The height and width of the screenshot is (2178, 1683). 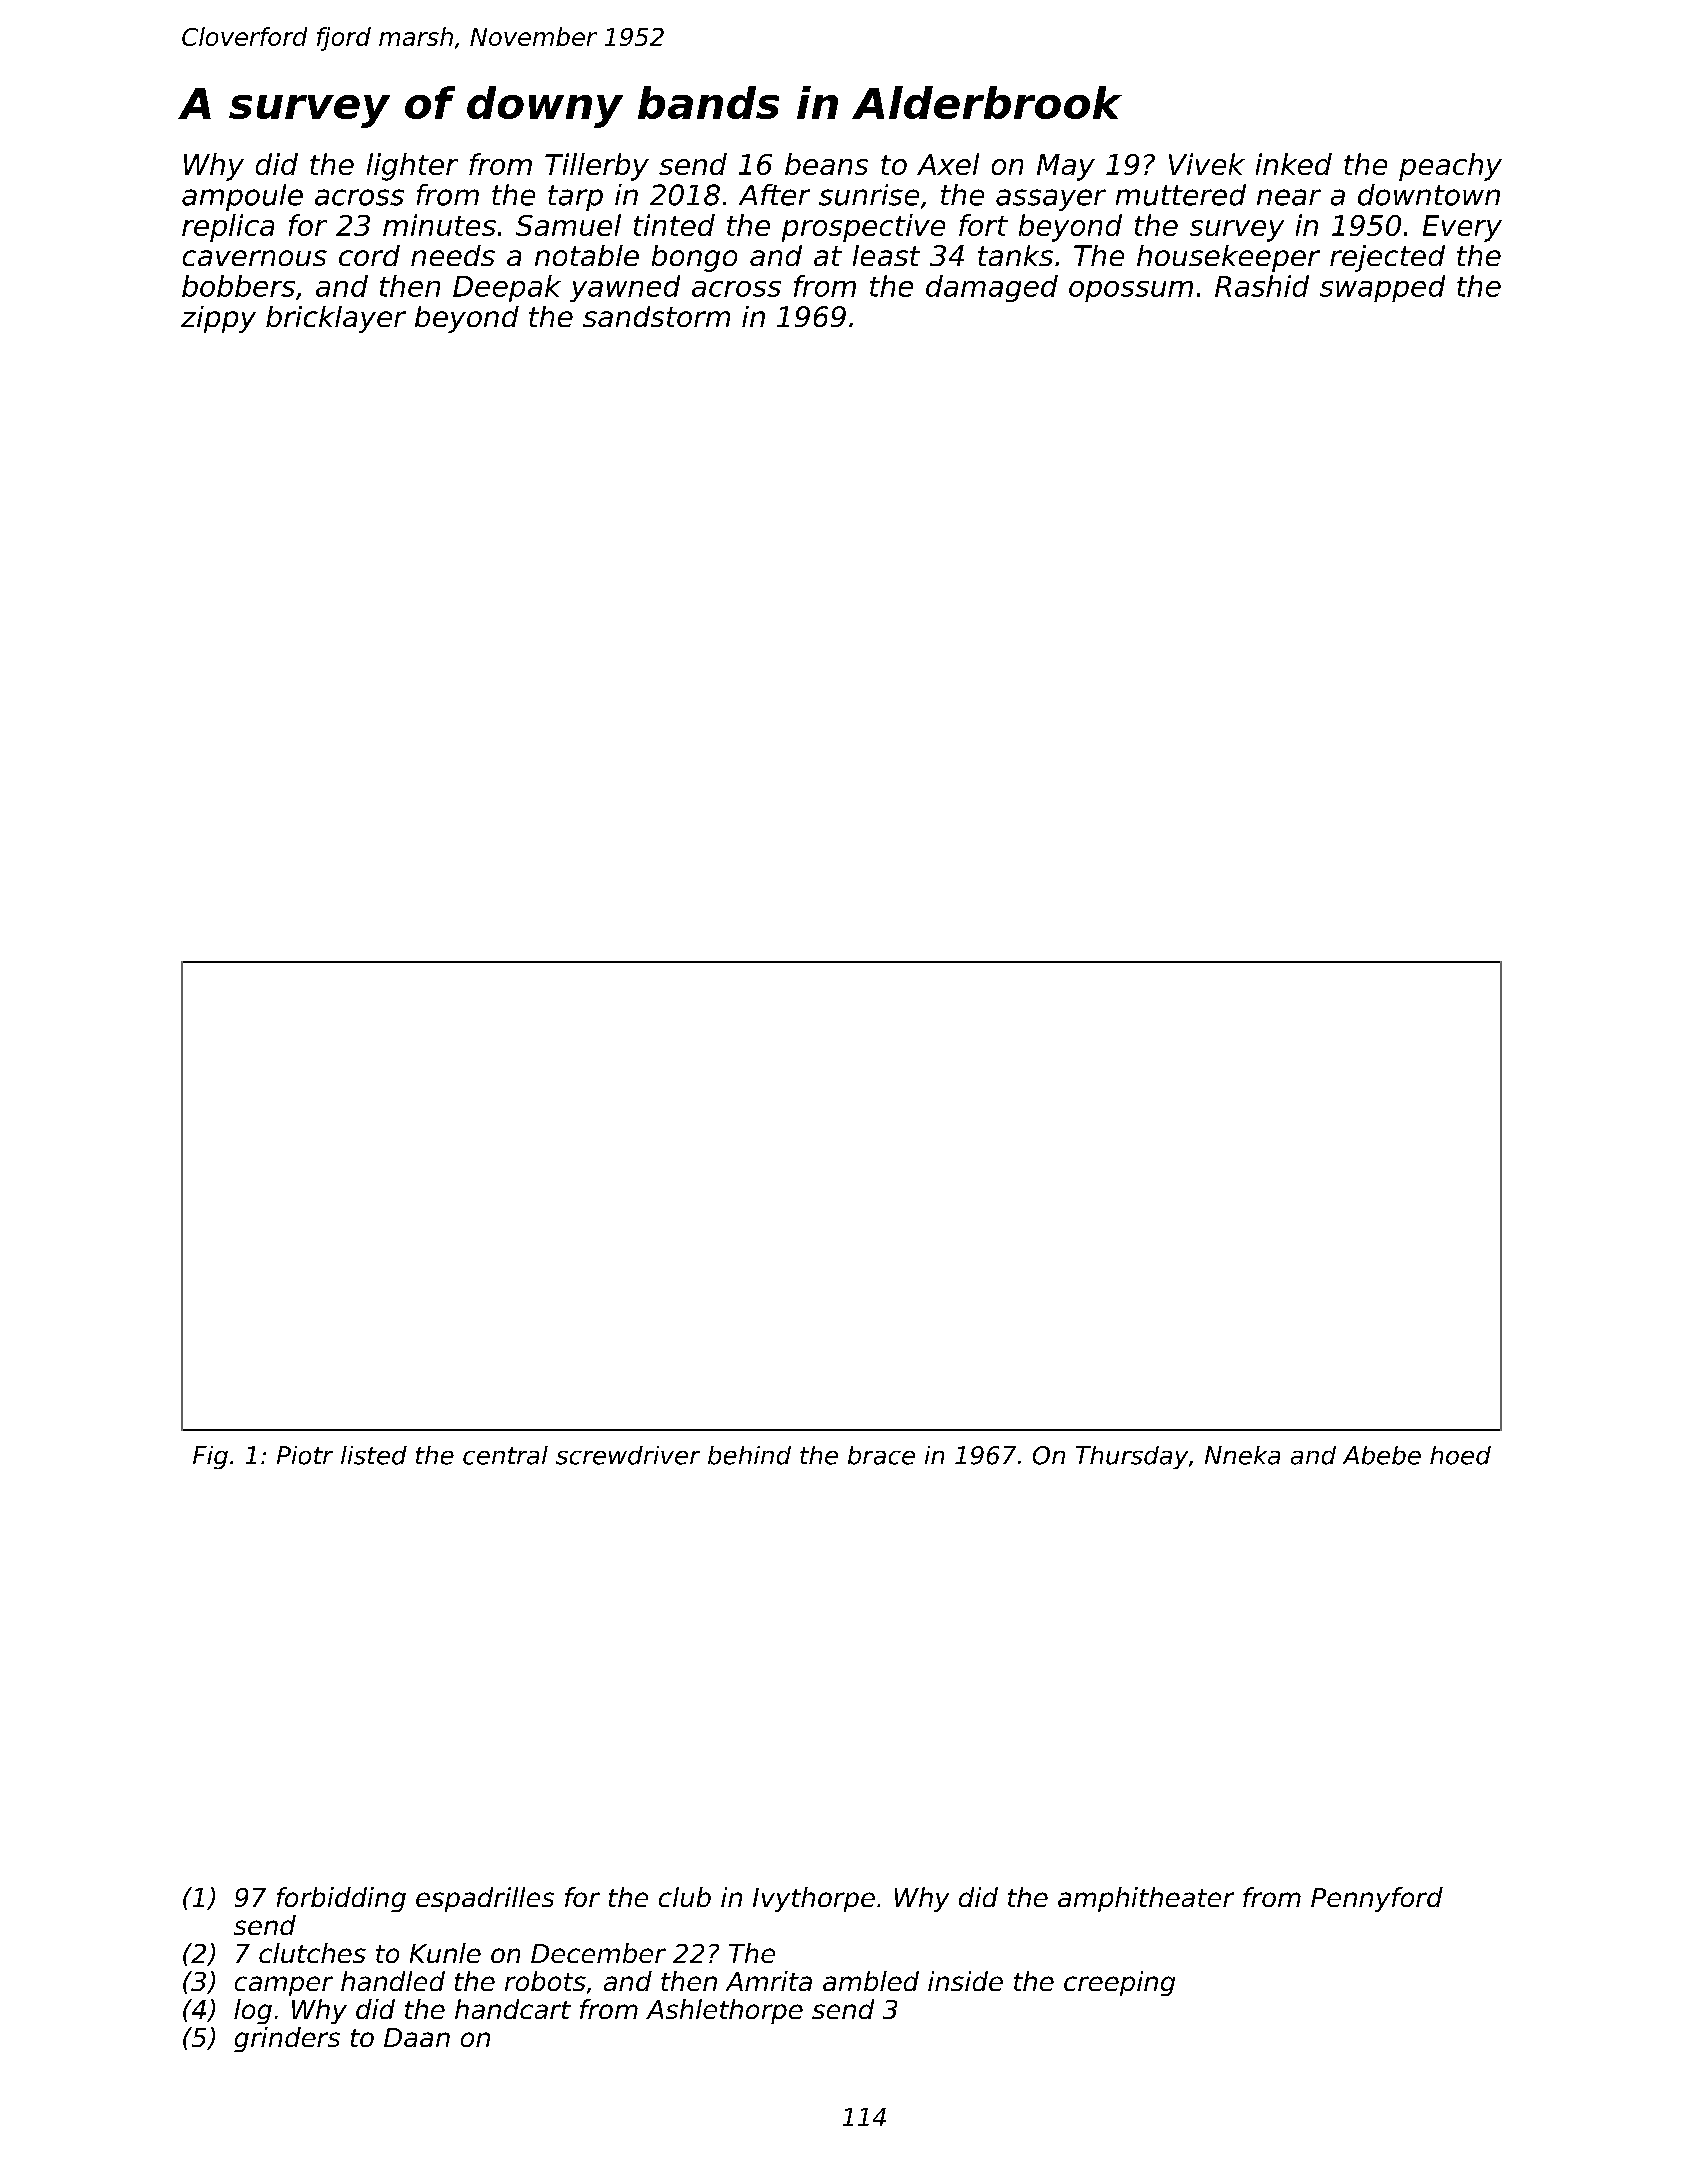 I want to click on listed, so click(x=374, y=1455).
